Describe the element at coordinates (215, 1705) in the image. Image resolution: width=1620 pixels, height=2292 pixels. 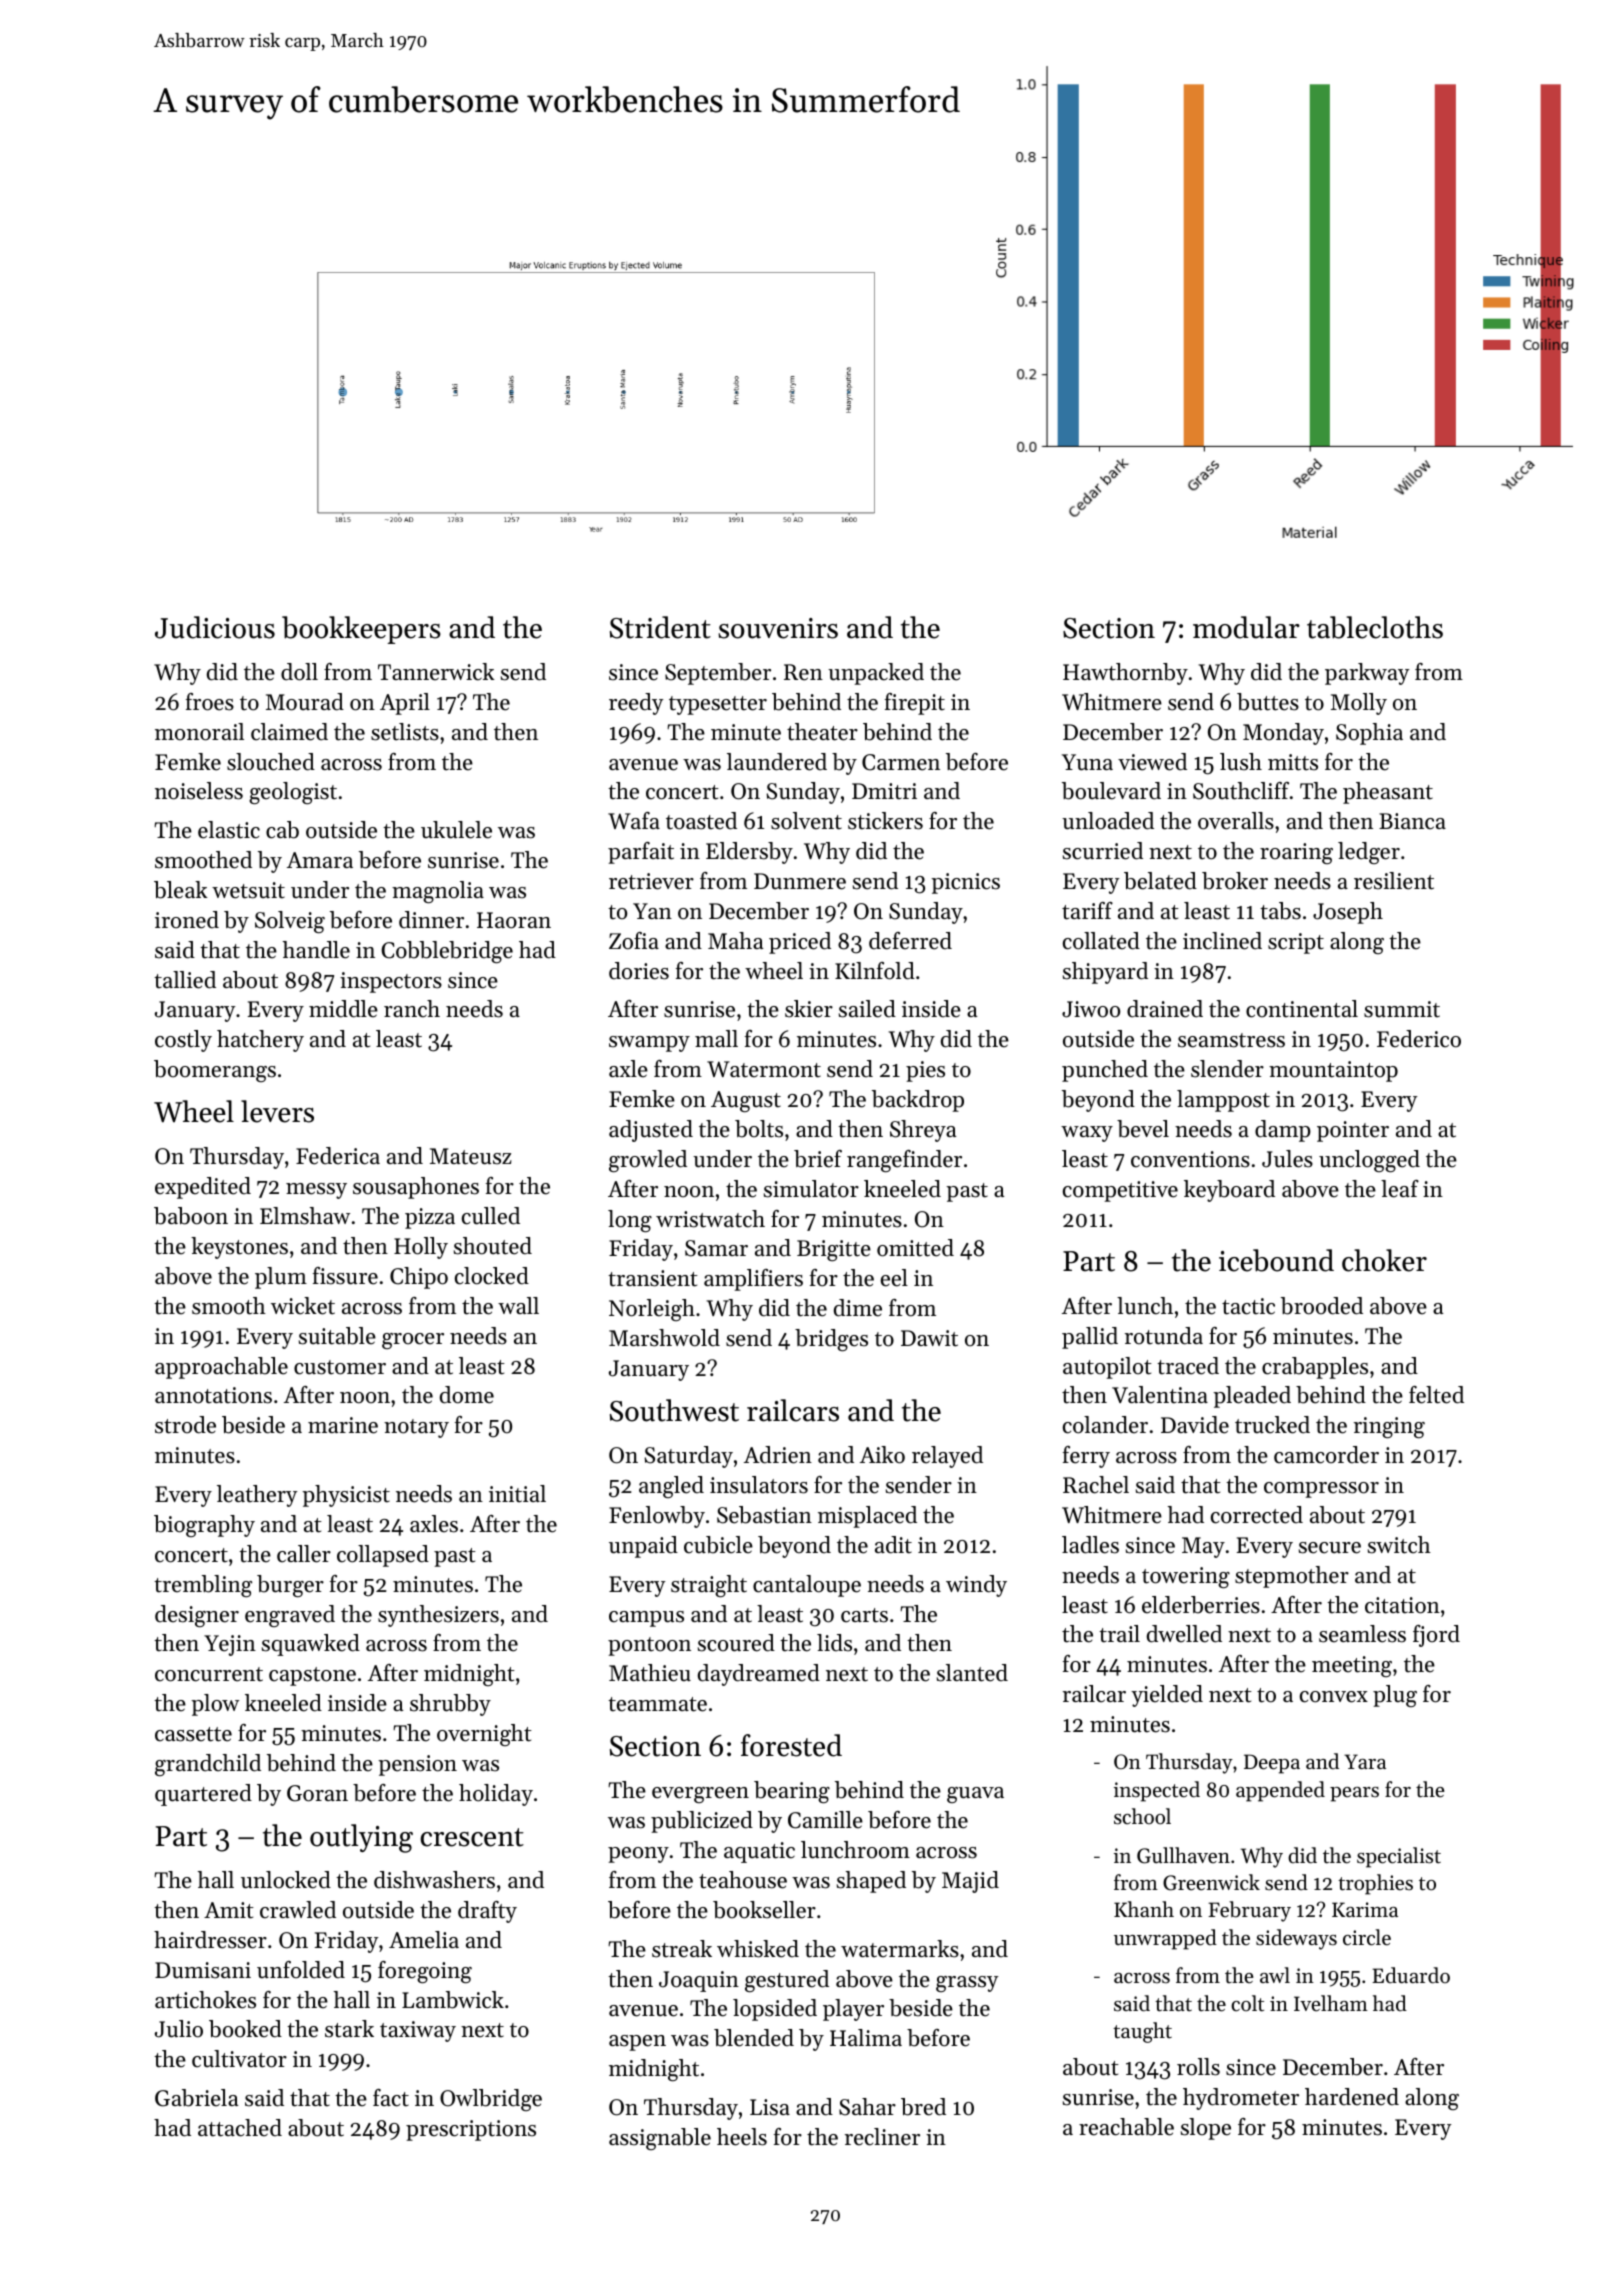
I see `plow` at that location.
